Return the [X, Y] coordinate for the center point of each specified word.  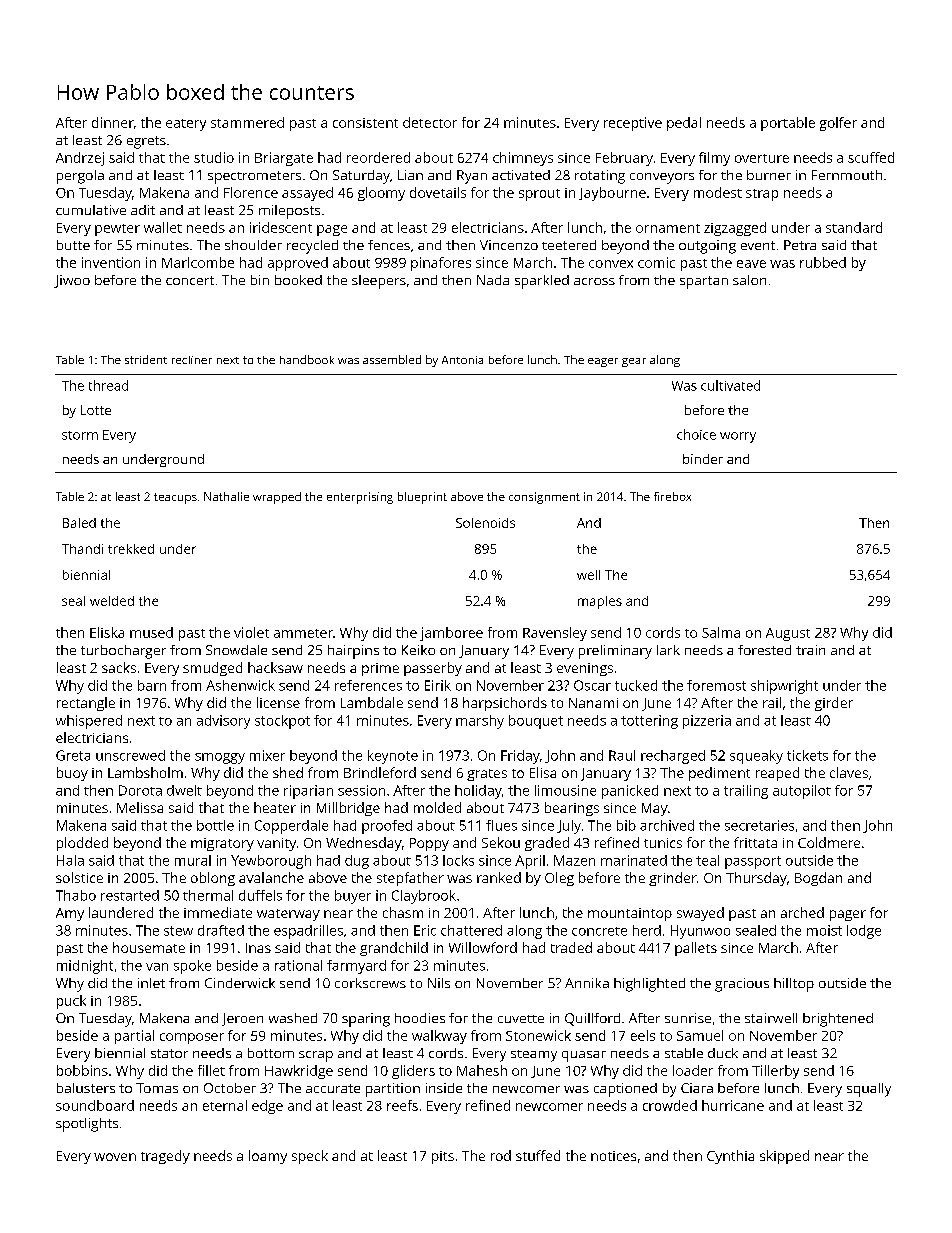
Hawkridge [299, 1072]
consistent [365, 123]
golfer [838, 124]
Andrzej [80, 159]
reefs [402, 1105]
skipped [784, 1157]
